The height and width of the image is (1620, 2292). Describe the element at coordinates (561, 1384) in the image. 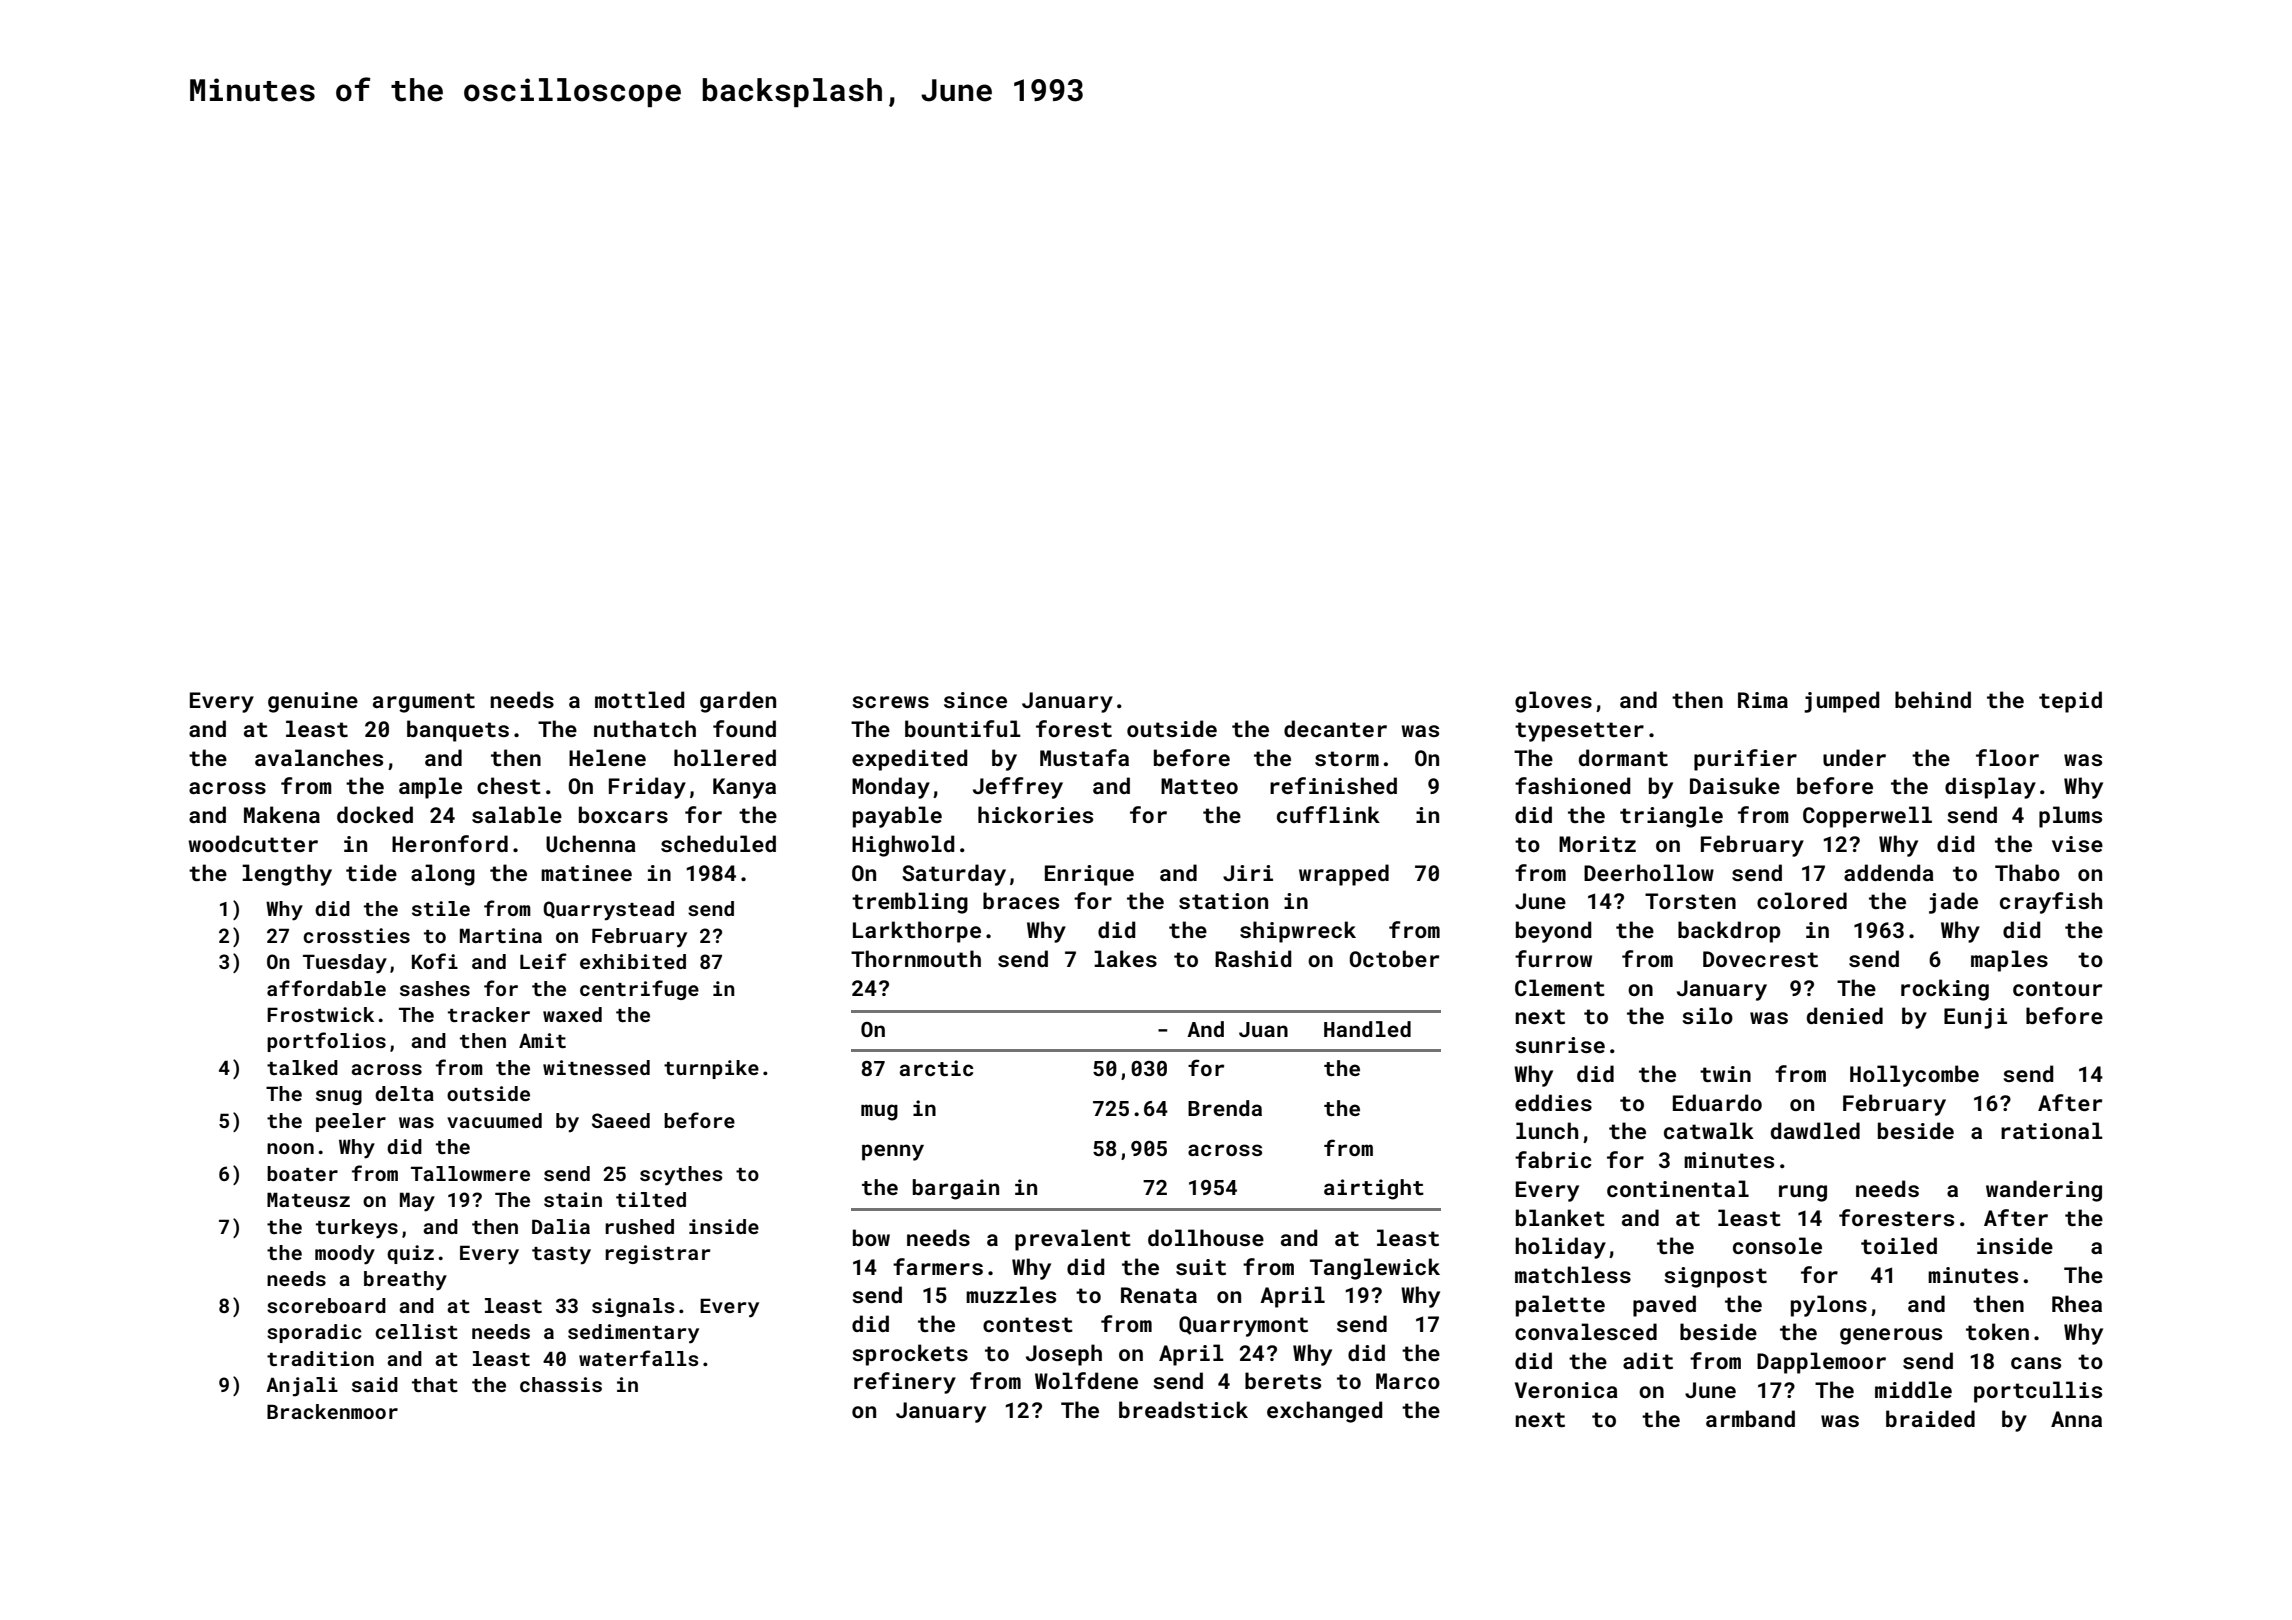

I see `chassis` at that location.
